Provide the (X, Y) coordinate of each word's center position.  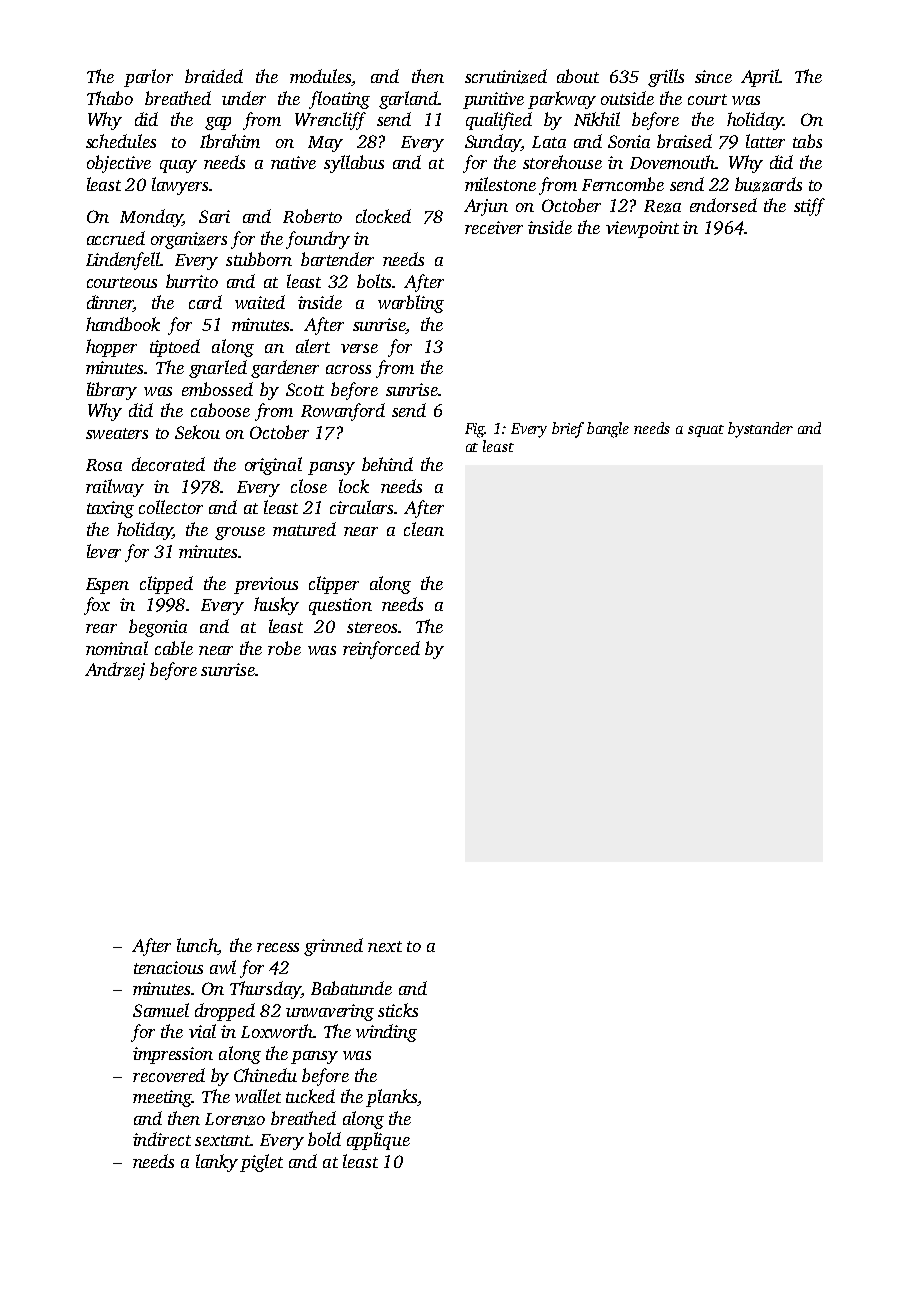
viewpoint (642, 229)
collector (171, 507)
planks (391, 1098)
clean (424, 529)
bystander (760, 430)
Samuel (161, 1010)
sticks (398, 1010)
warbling (411, 304)
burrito (192, 281)
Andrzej (115, 671)
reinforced (381, 650)
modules (320, 76)
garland (408, 100)
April (760, 78)
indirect (162, 1139)
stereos (372, 627)
